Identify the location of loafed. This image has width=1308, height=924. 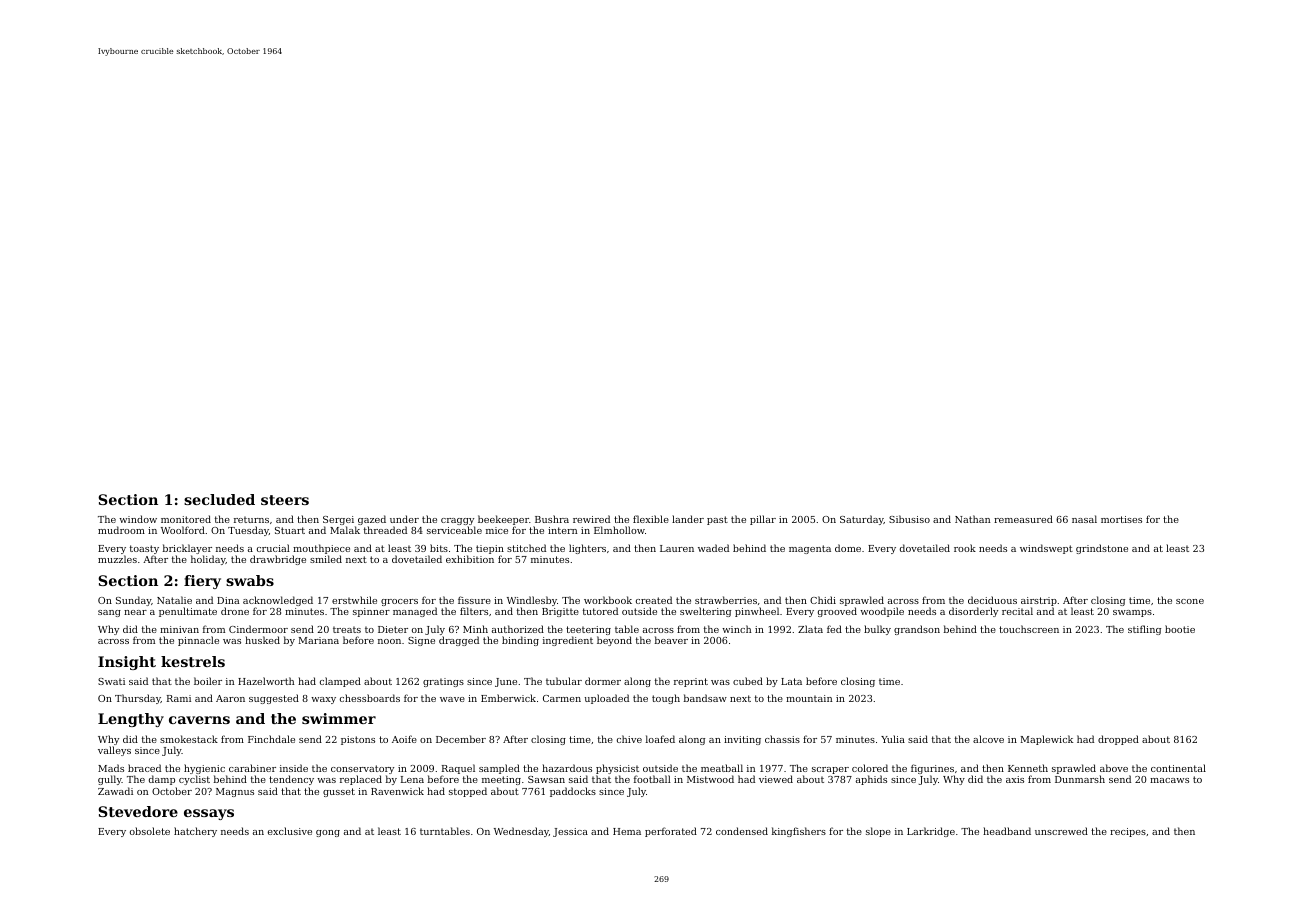
(660, 739).
